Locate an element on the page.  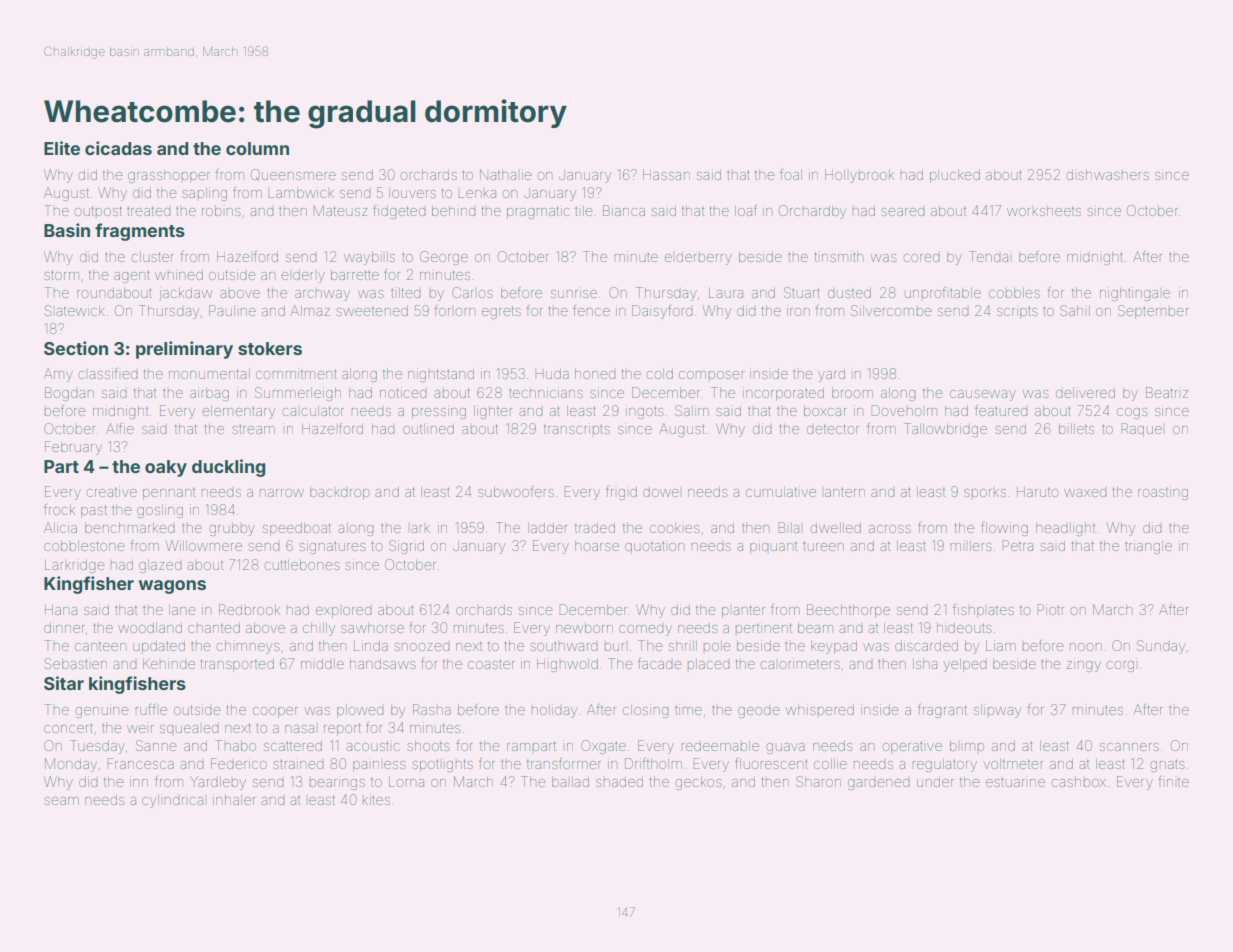
dowel is located at coordinates (661, 492).
